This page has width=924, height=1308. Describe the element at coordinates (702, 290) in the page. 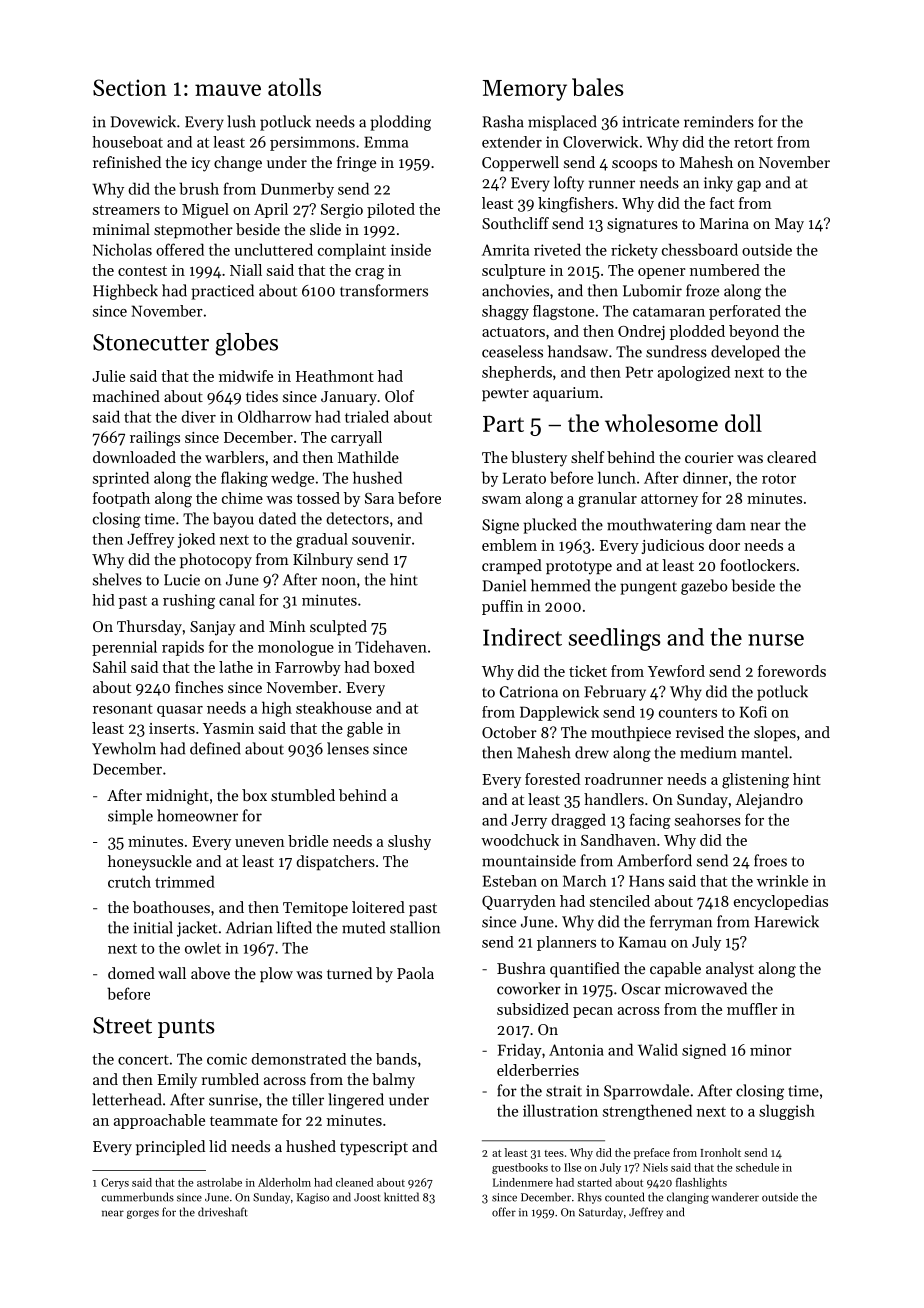

I see `froze` at that location.
